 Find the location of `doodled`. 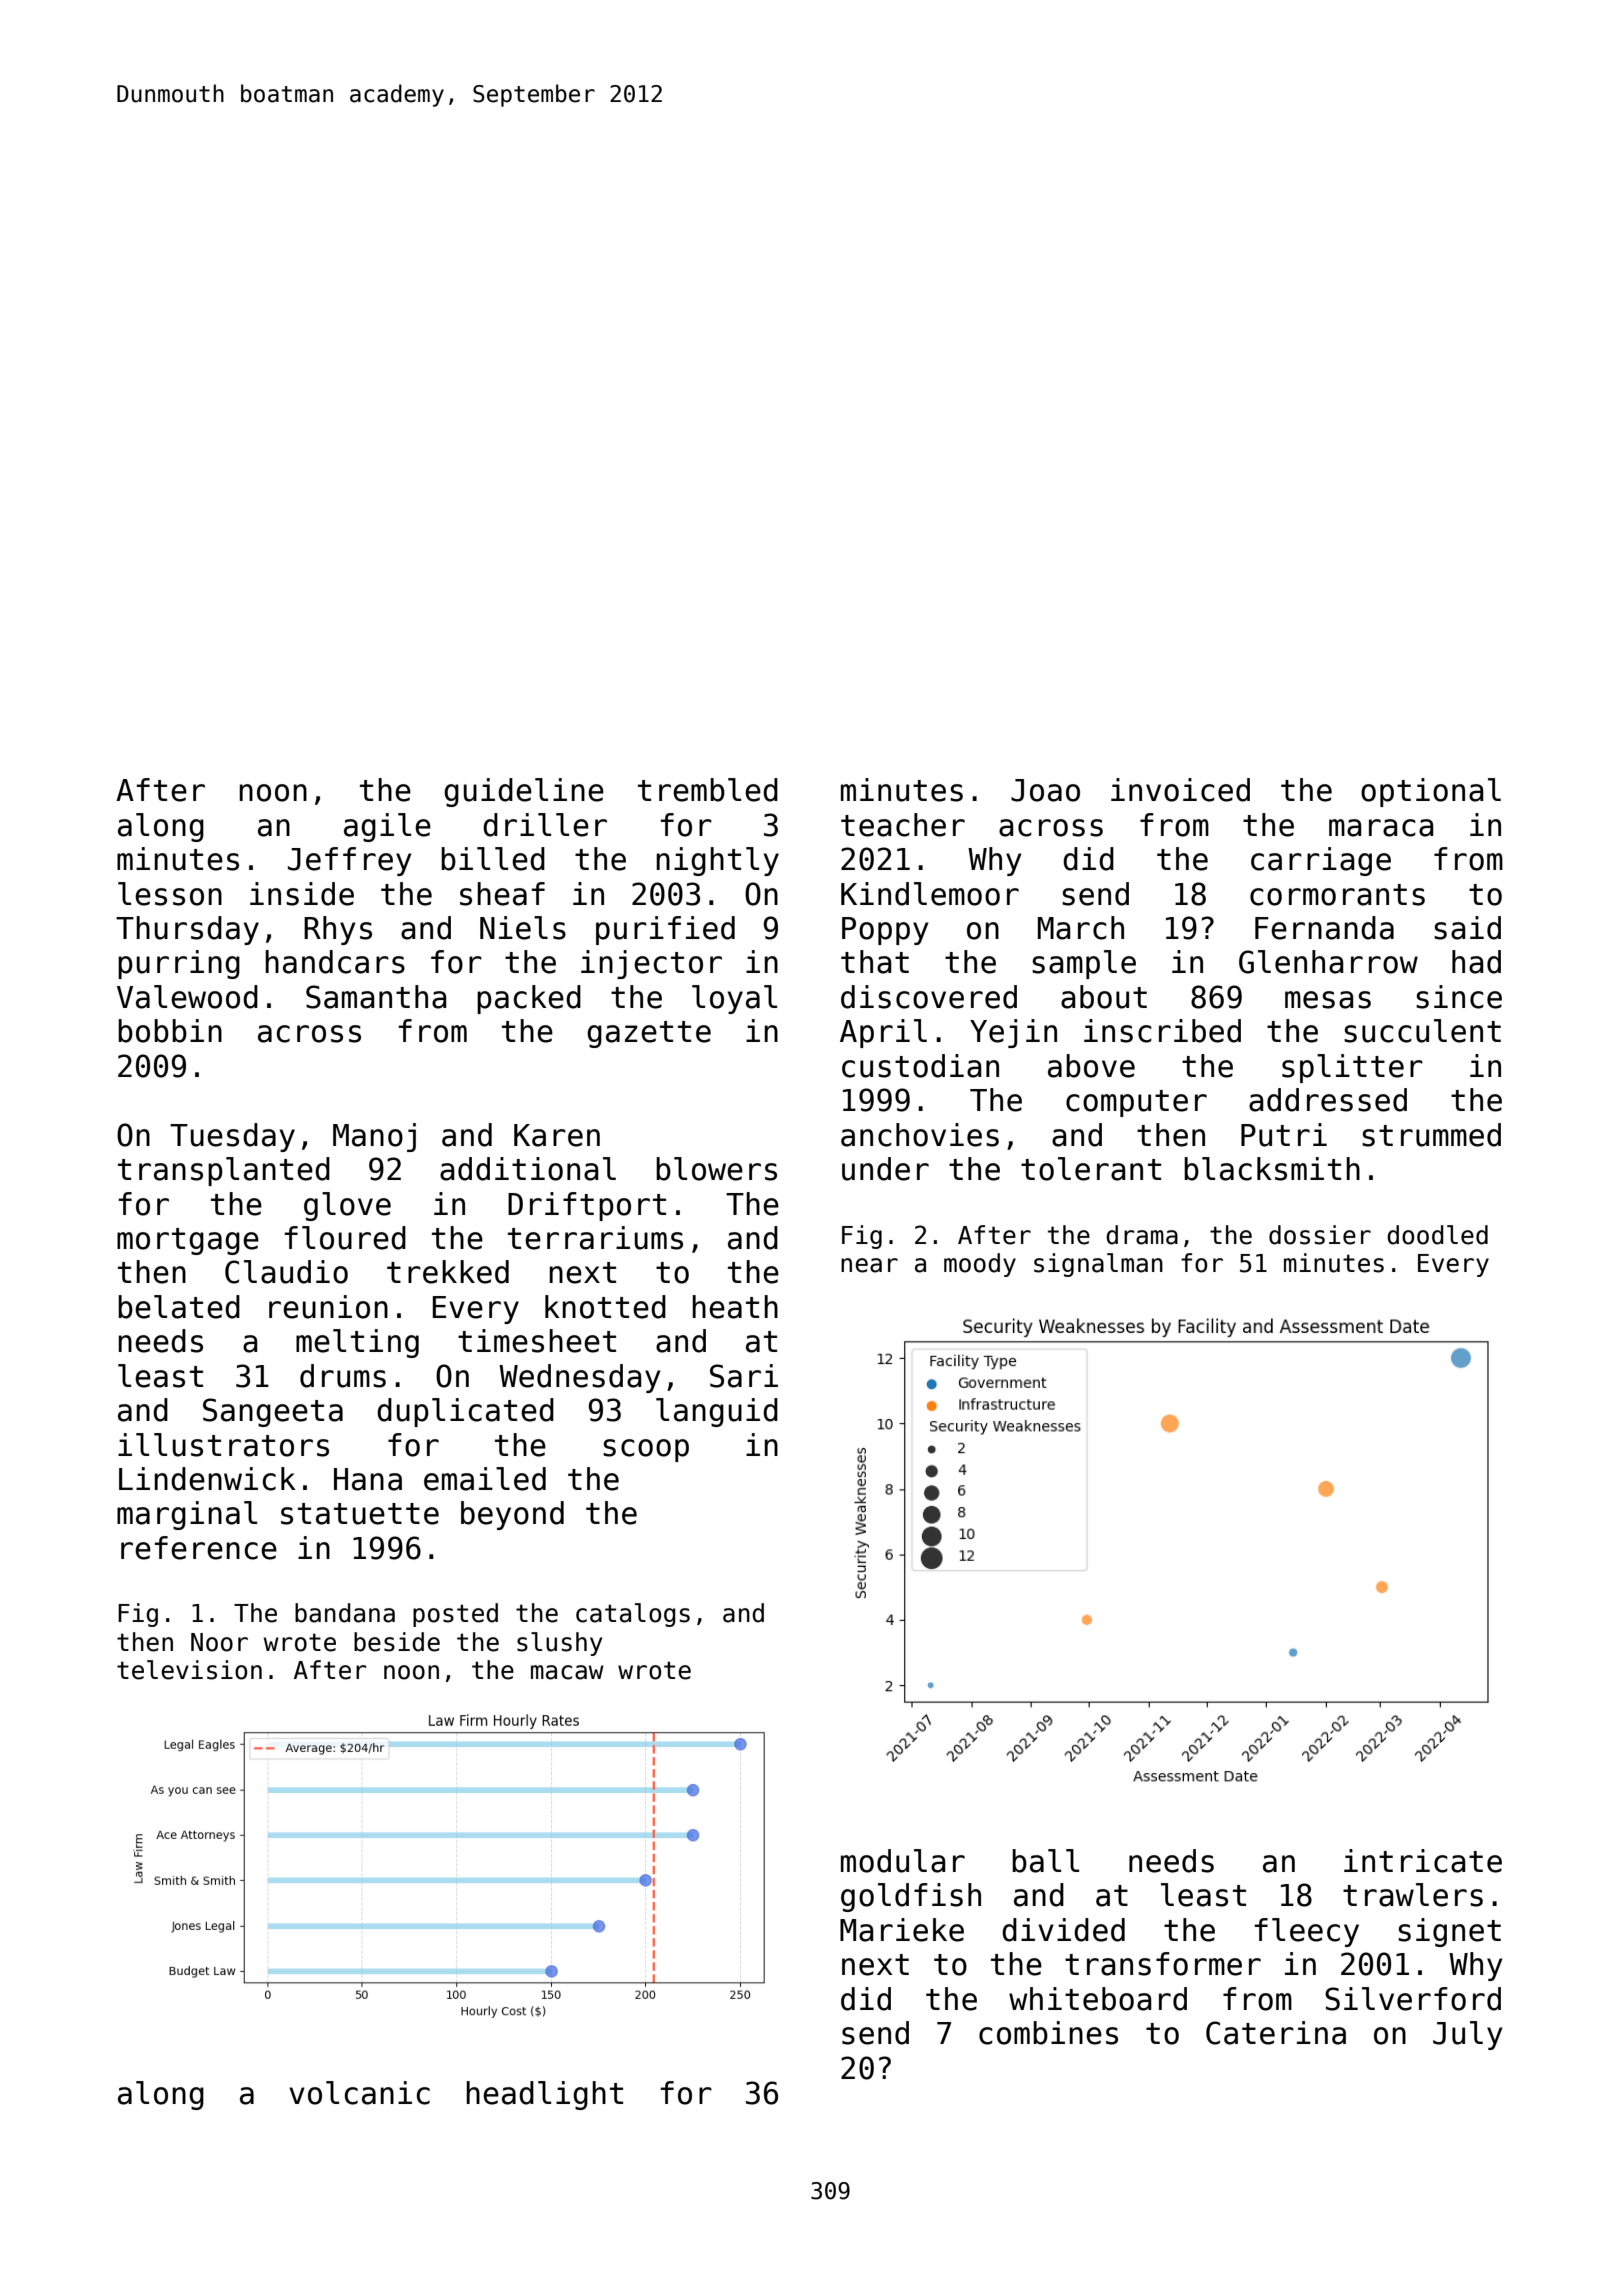

doodled is located at coordinates (1437, 1235).
